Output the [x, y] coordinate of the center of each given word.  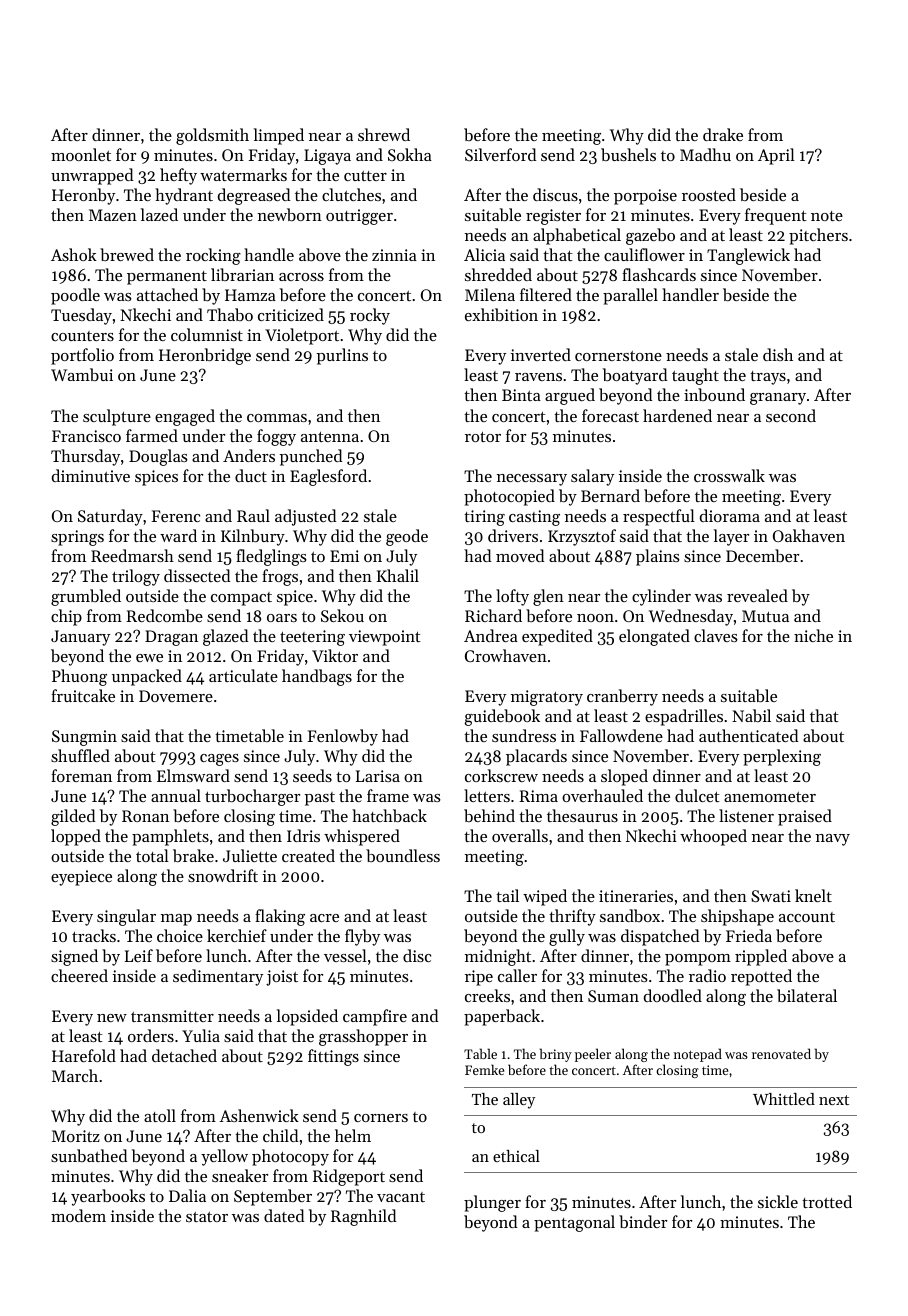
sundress [524, 735]
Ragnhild [363, 1217]
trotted [827, 1201]
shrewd [384, 134]
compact [241, 599]
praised [805, 817]
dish [778, 354]
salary [592, 477]
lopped [76, 837]
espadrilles [684, 717]
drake [723, 134]
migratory [547, 698]
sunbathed [89, 1155]
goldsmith [212, 136]
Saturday [110, 517]
